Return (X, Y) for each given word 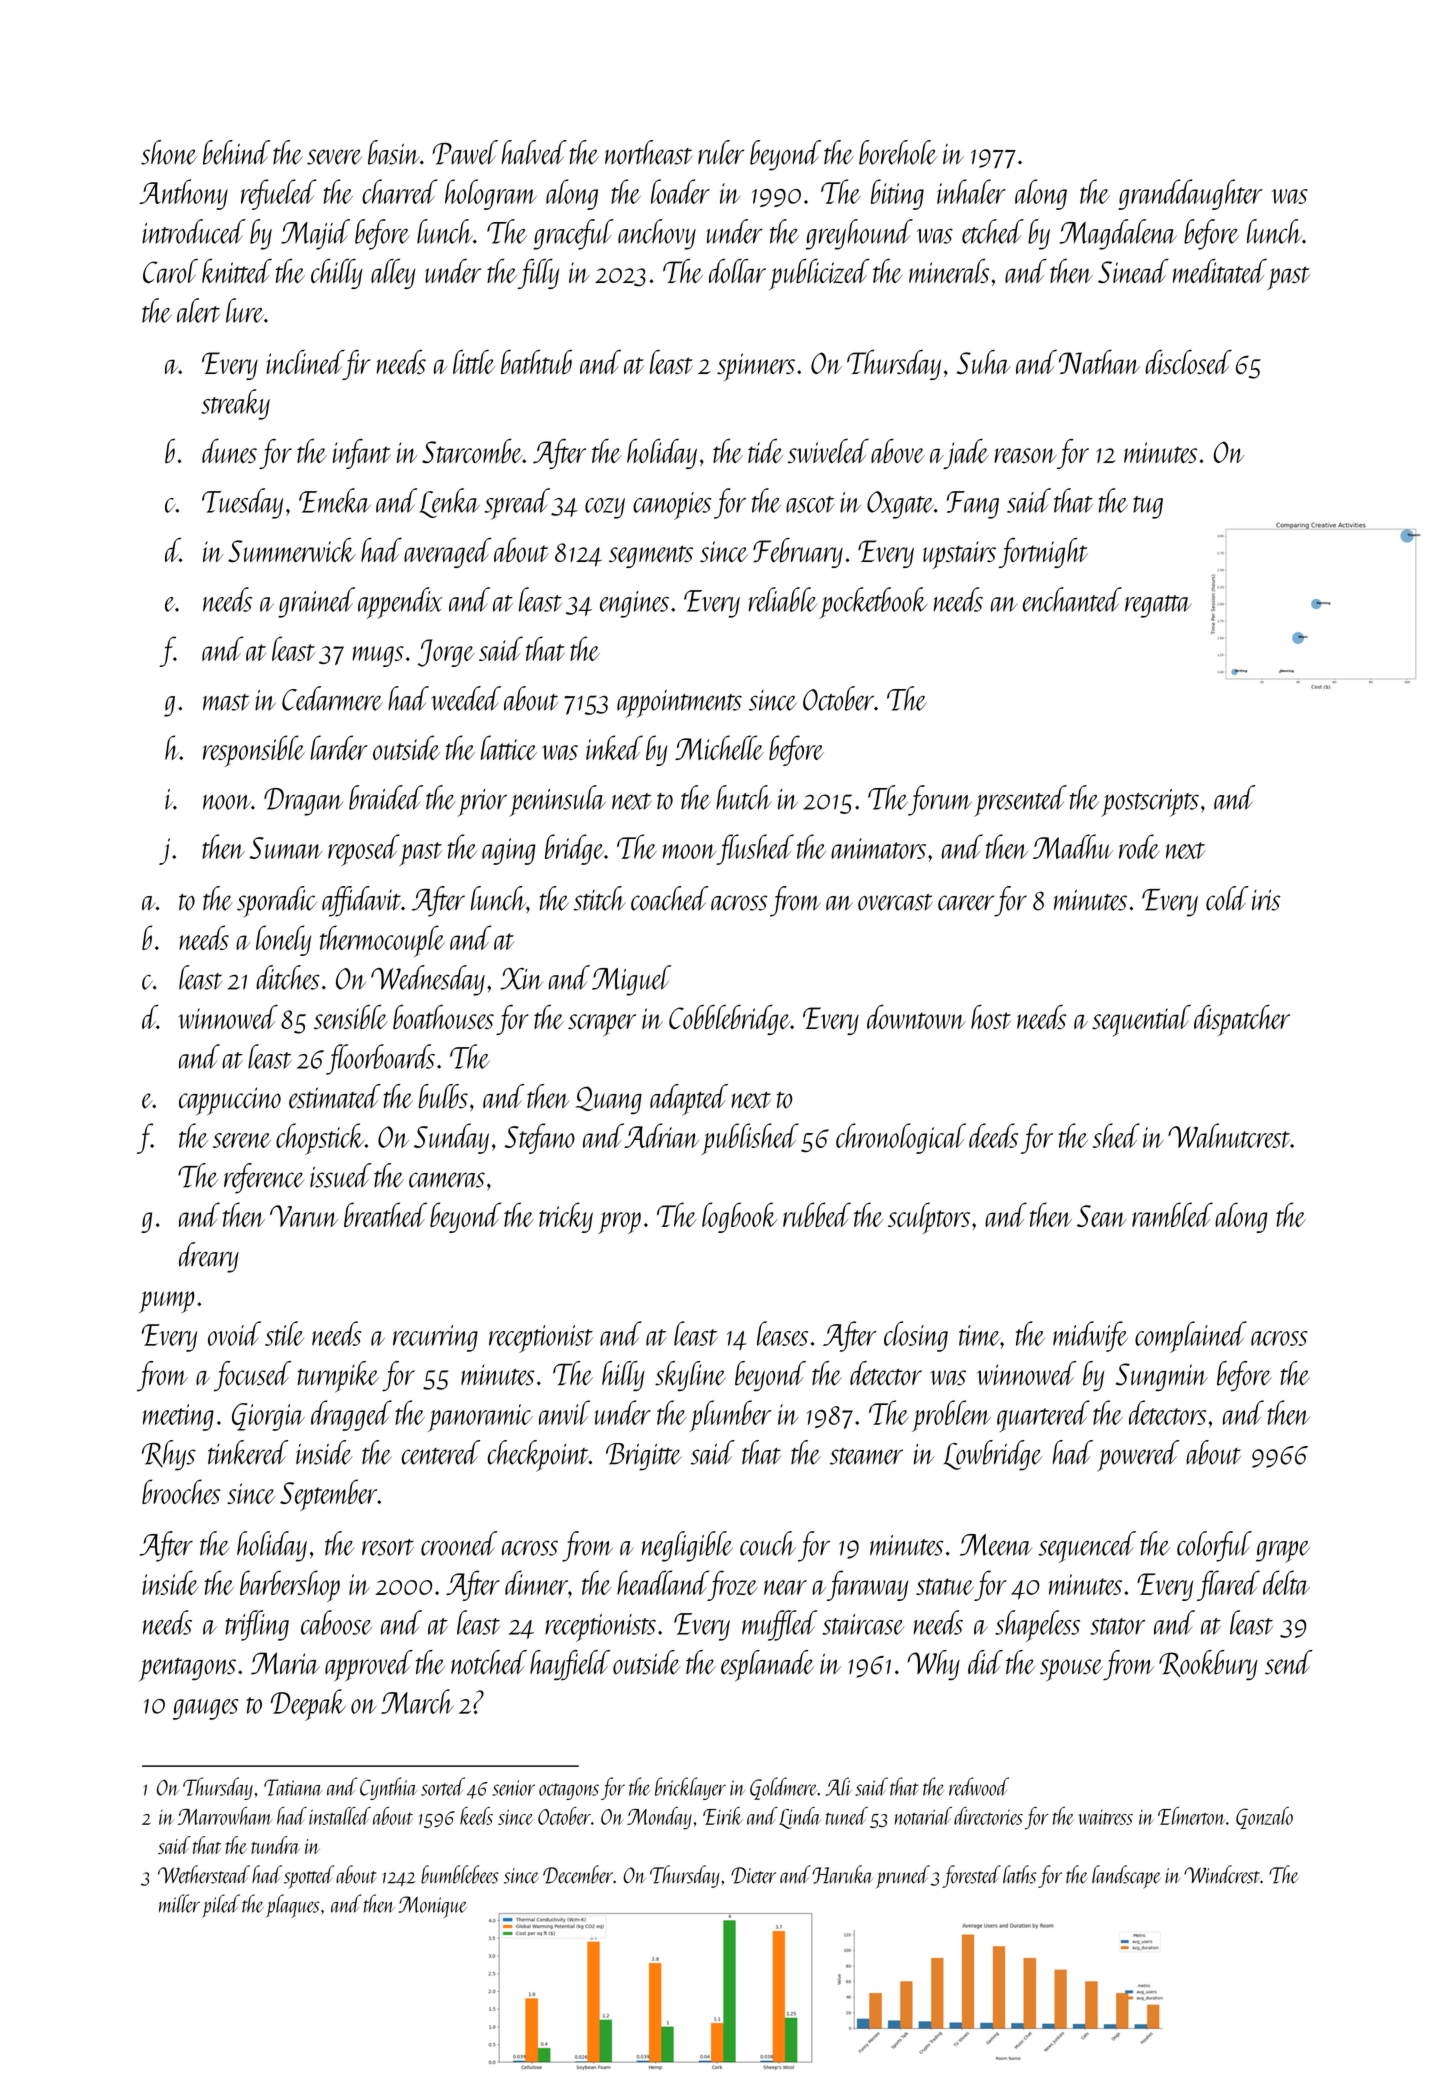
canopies (672, 506)
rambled (1172, 1214)
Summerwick (292, 549)
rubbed (817, 1214)
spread (517, 504)
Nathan (1099, 361)
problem (951, 1416)
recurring (435, 1338)
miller (179, 1903)
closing (916, 1336)
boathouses (443, 1017)
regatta (1158, 606)
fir (357, 365)
